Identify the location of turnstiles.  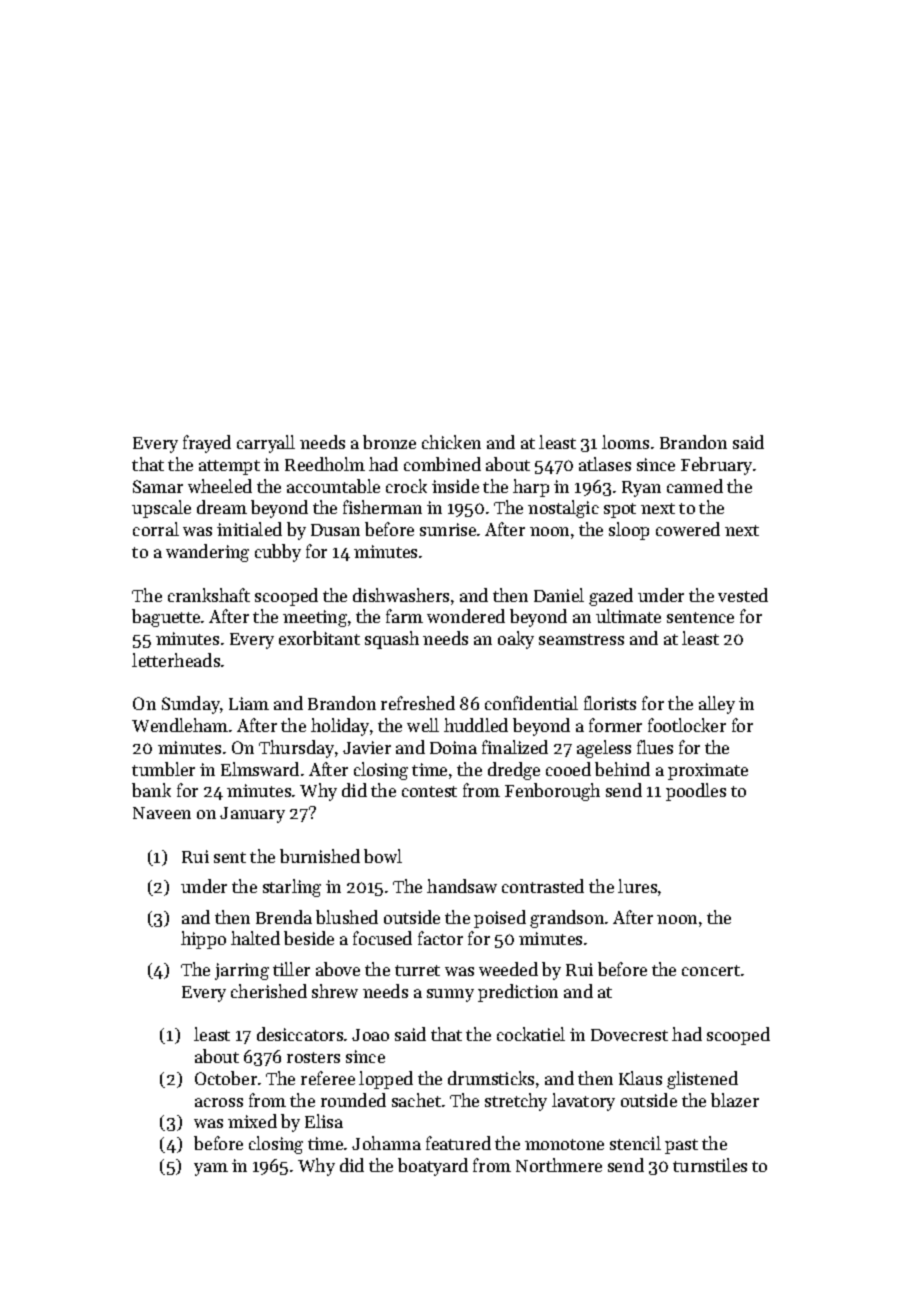
(710, 1165).
